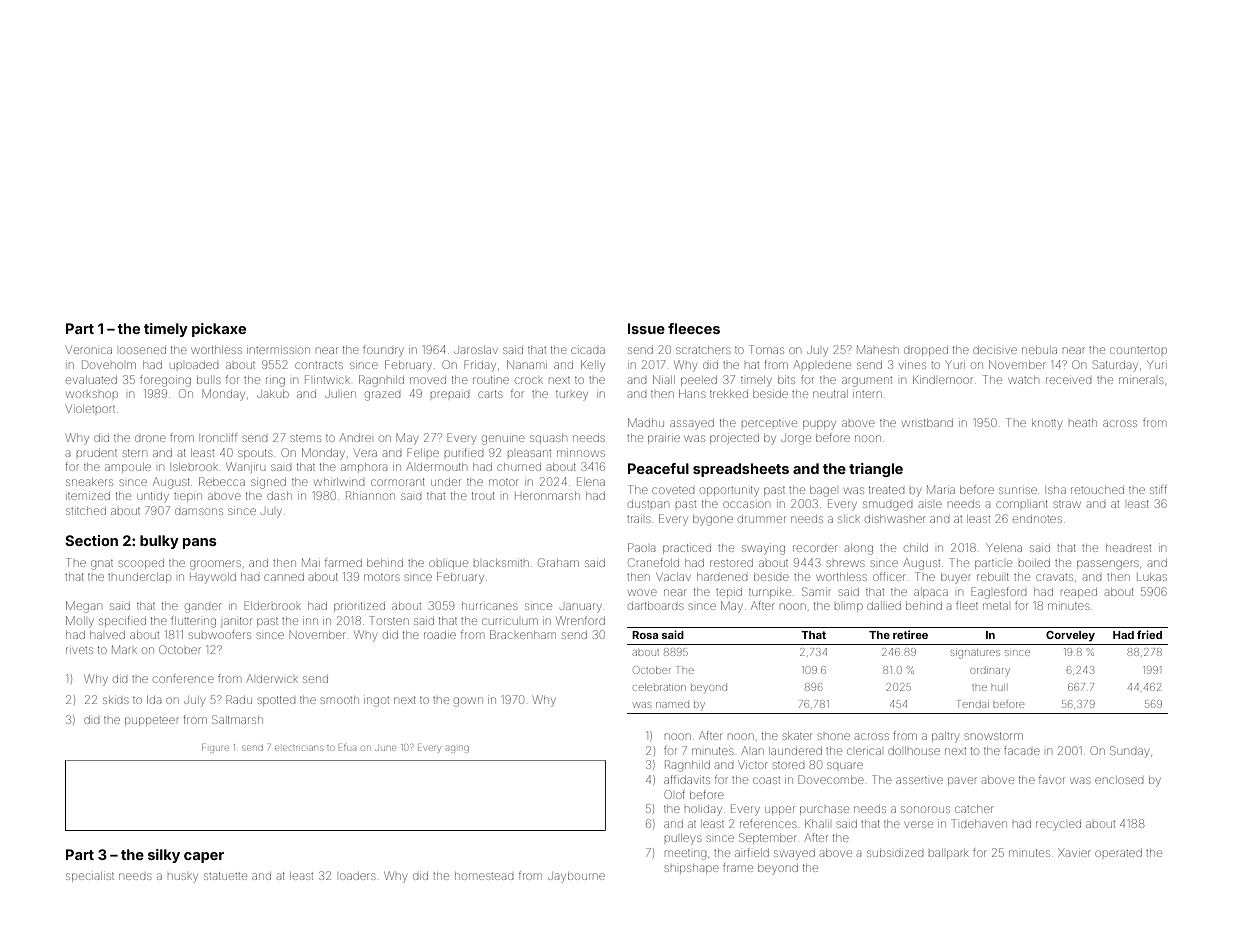  Describe the element at coordinates (576, 877) in the screenshot. I see `Jaybourne` at that location.
